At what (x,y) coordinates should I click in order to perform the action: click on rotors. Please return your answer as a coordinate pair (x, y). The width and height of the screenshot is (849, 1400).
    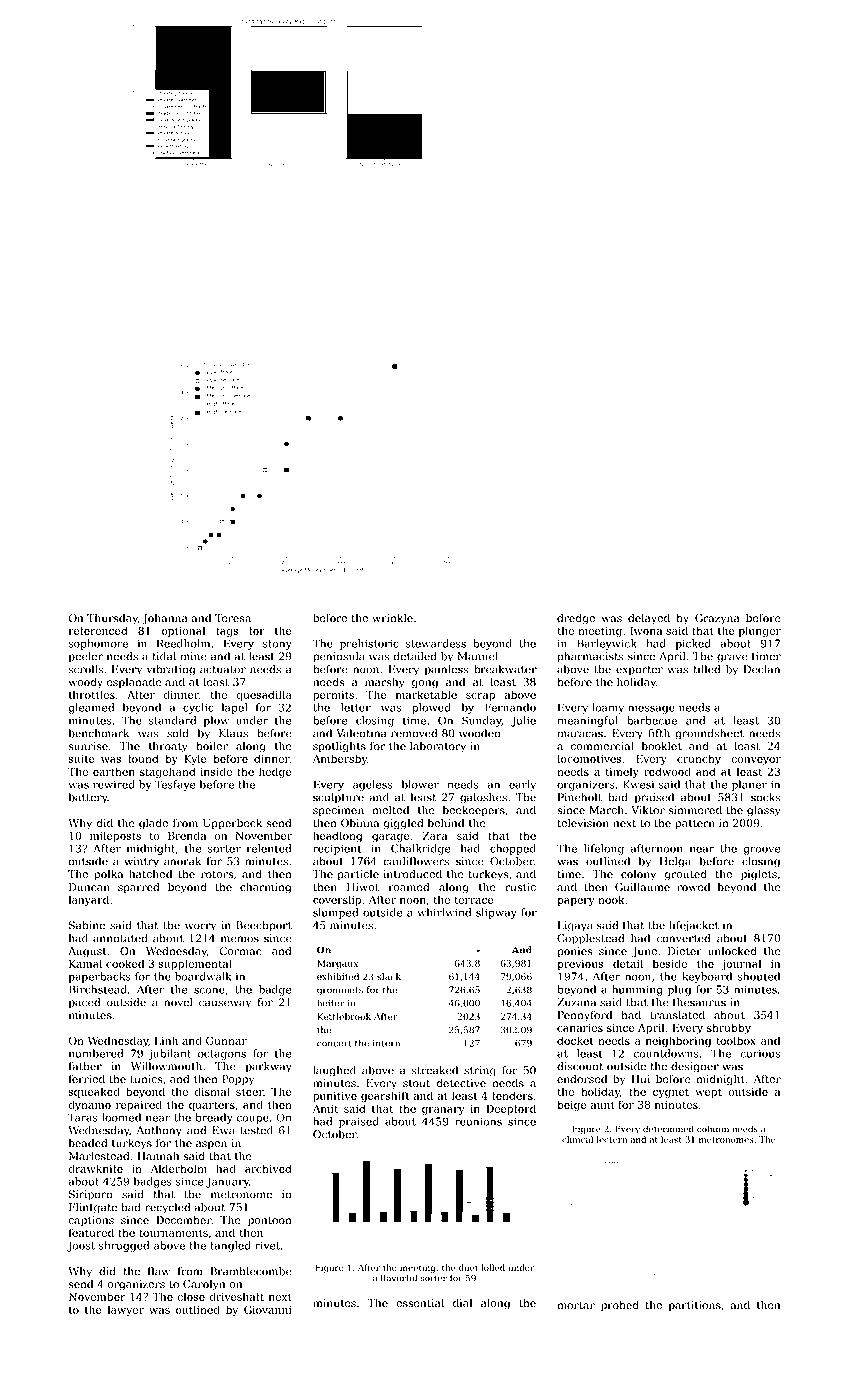
    Looking at the image, I should click on (217, 875).
